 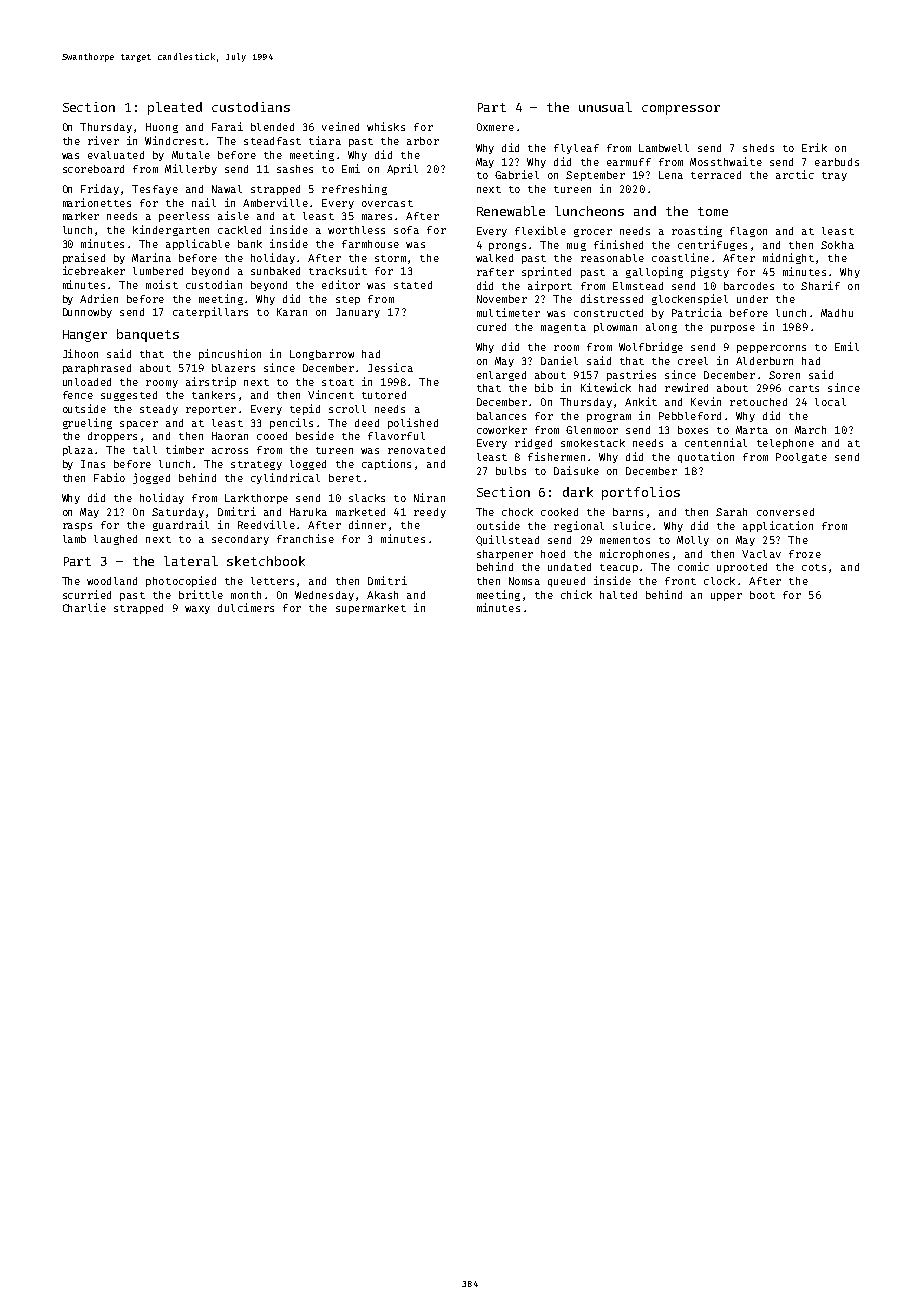 I want to click on pleated, so click(x=175, y=108).
